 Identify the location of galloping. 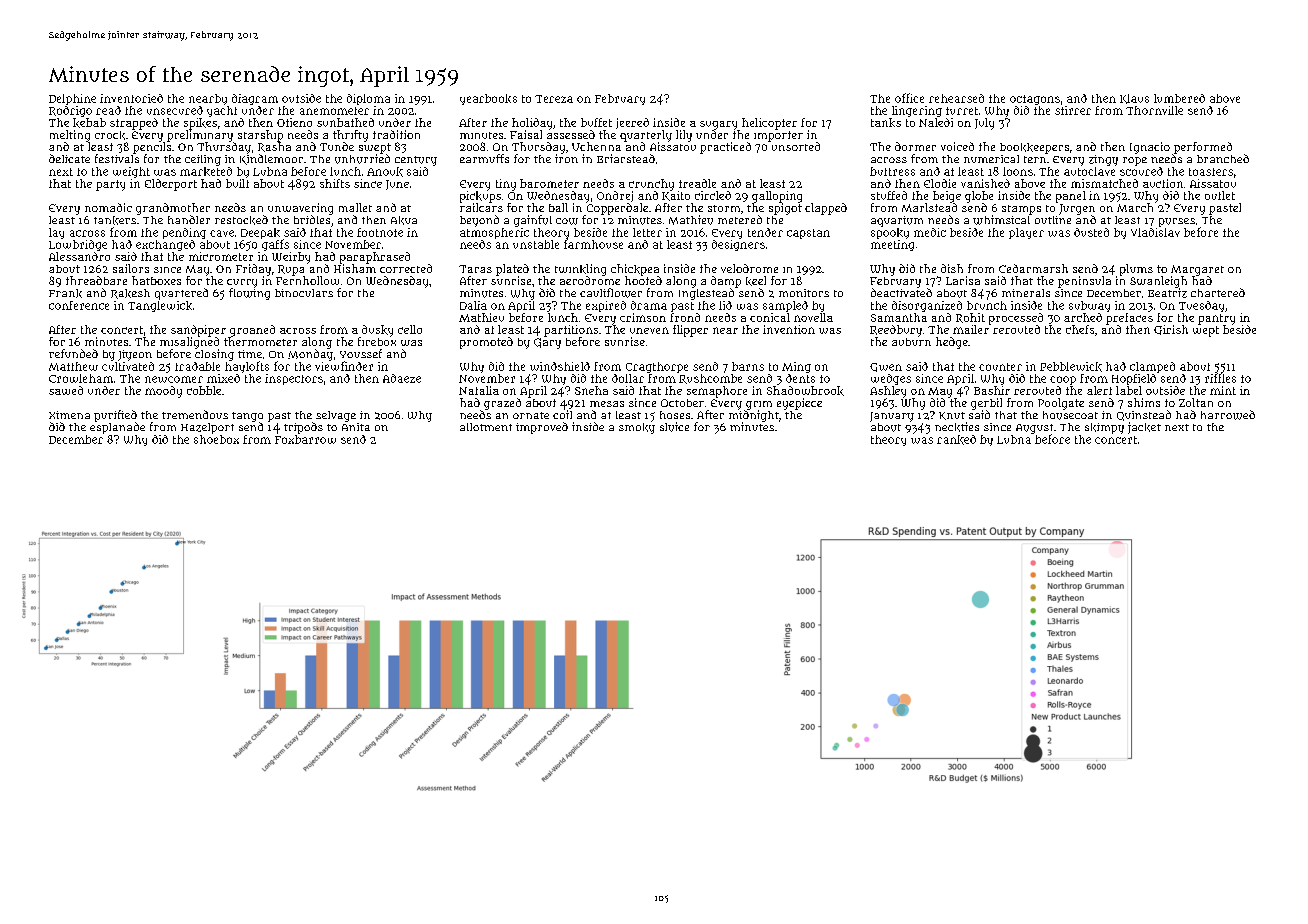
(777, 197).
